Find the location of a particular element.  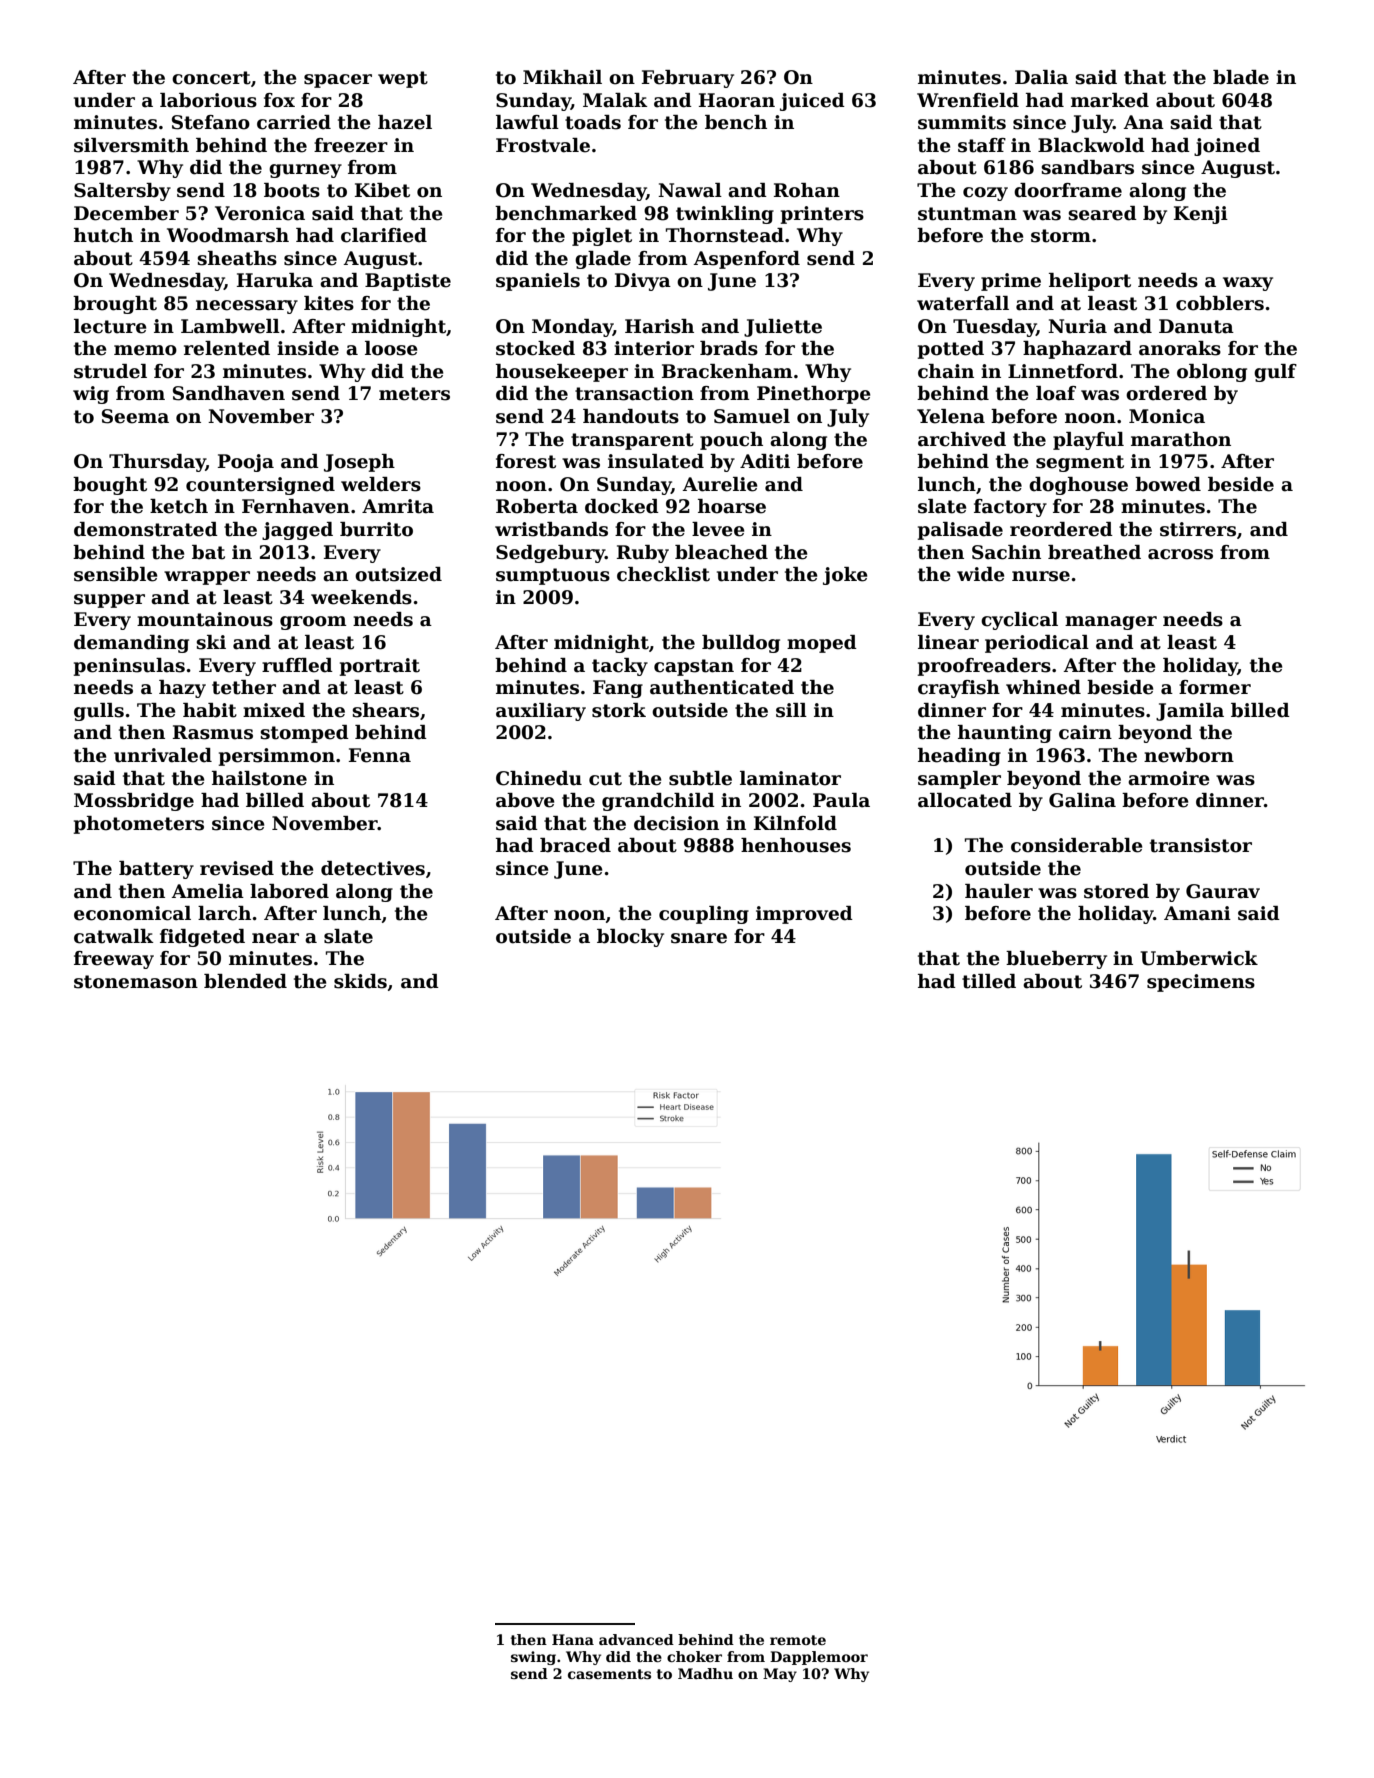

swing is located at coordinates (533, 1658).
